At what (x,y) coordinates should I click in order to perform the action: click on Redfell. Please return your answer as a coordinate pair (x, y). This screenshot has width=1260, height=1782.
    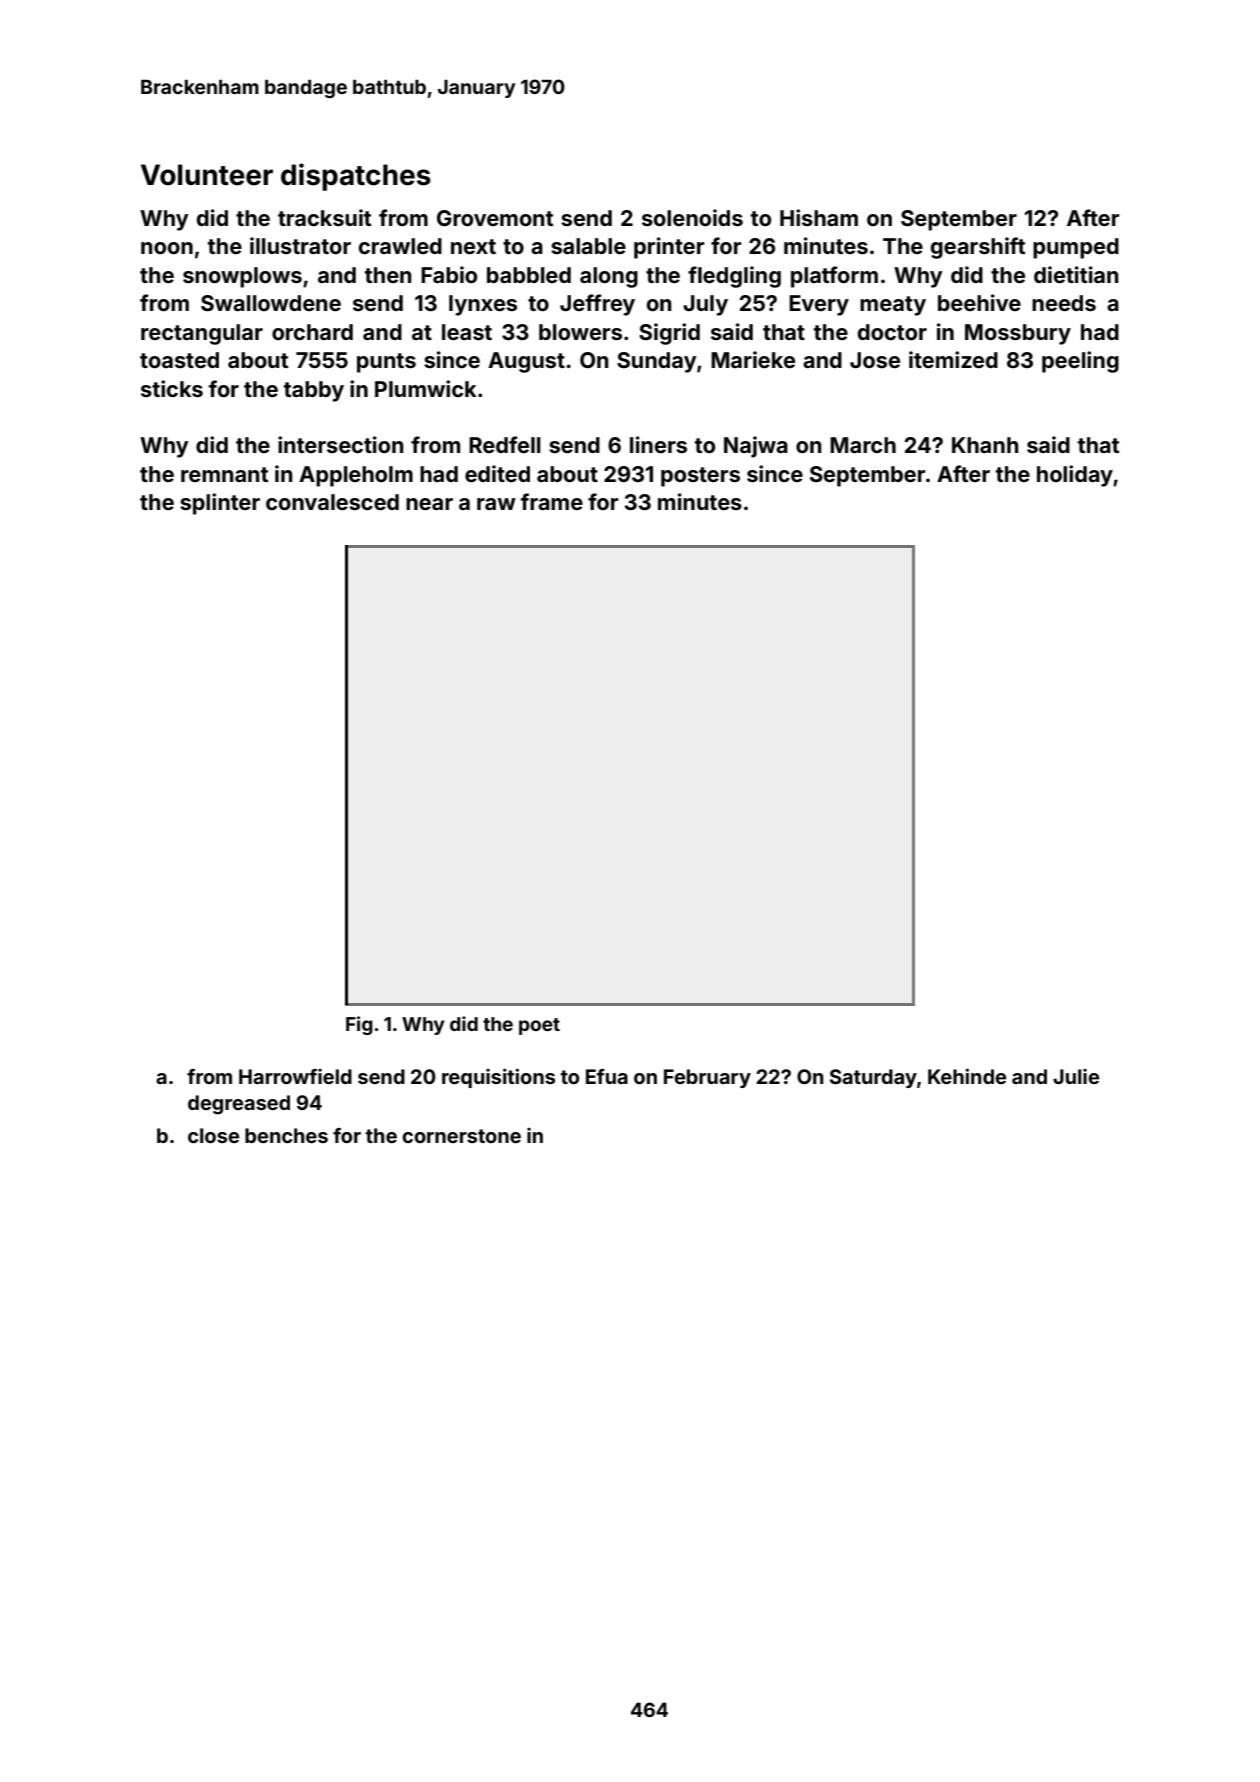
    Looking at the image, I should click on (505, 444).
